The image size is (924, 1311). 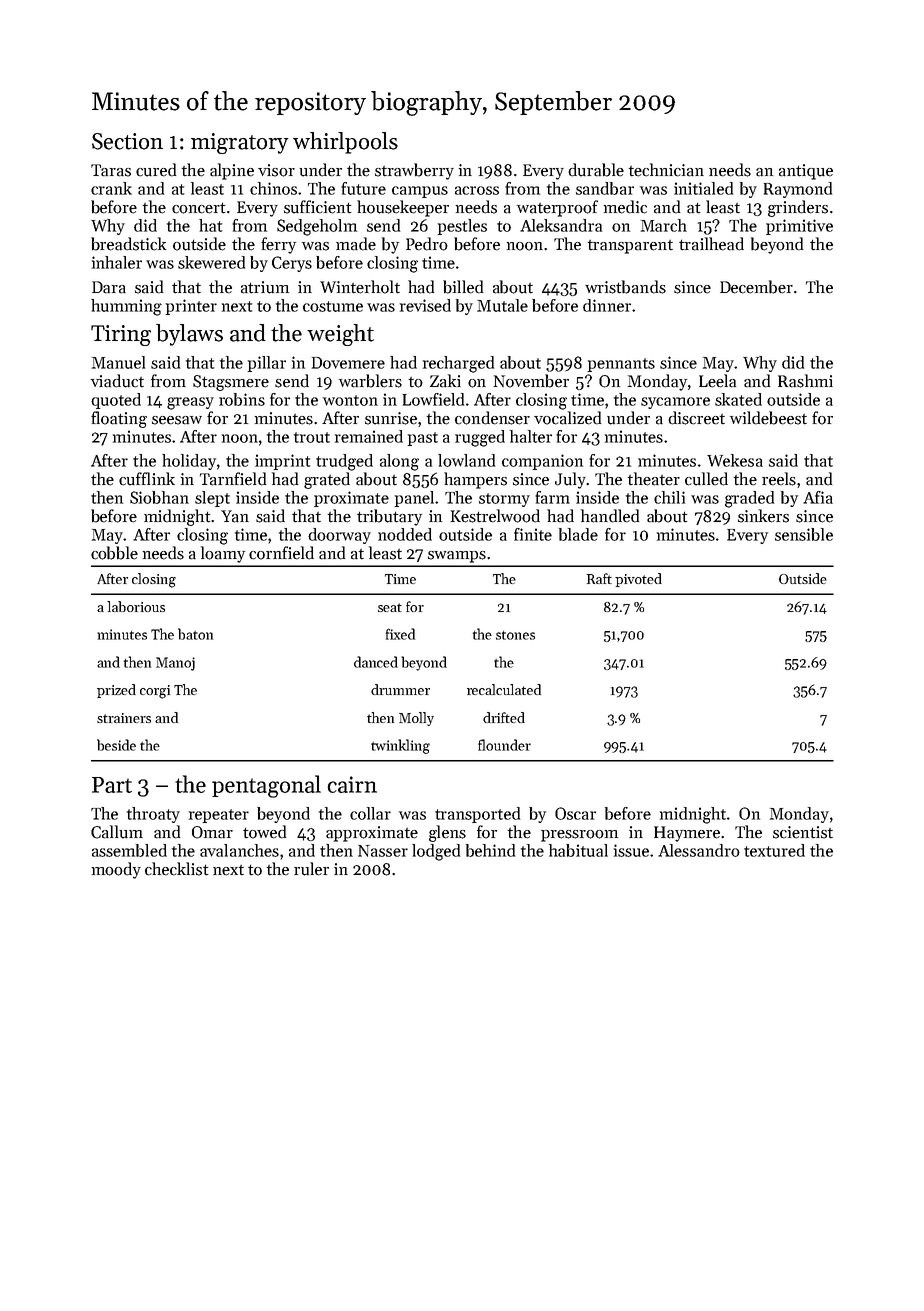 I want to click on whirlpools, so click(x=345, y=143).
